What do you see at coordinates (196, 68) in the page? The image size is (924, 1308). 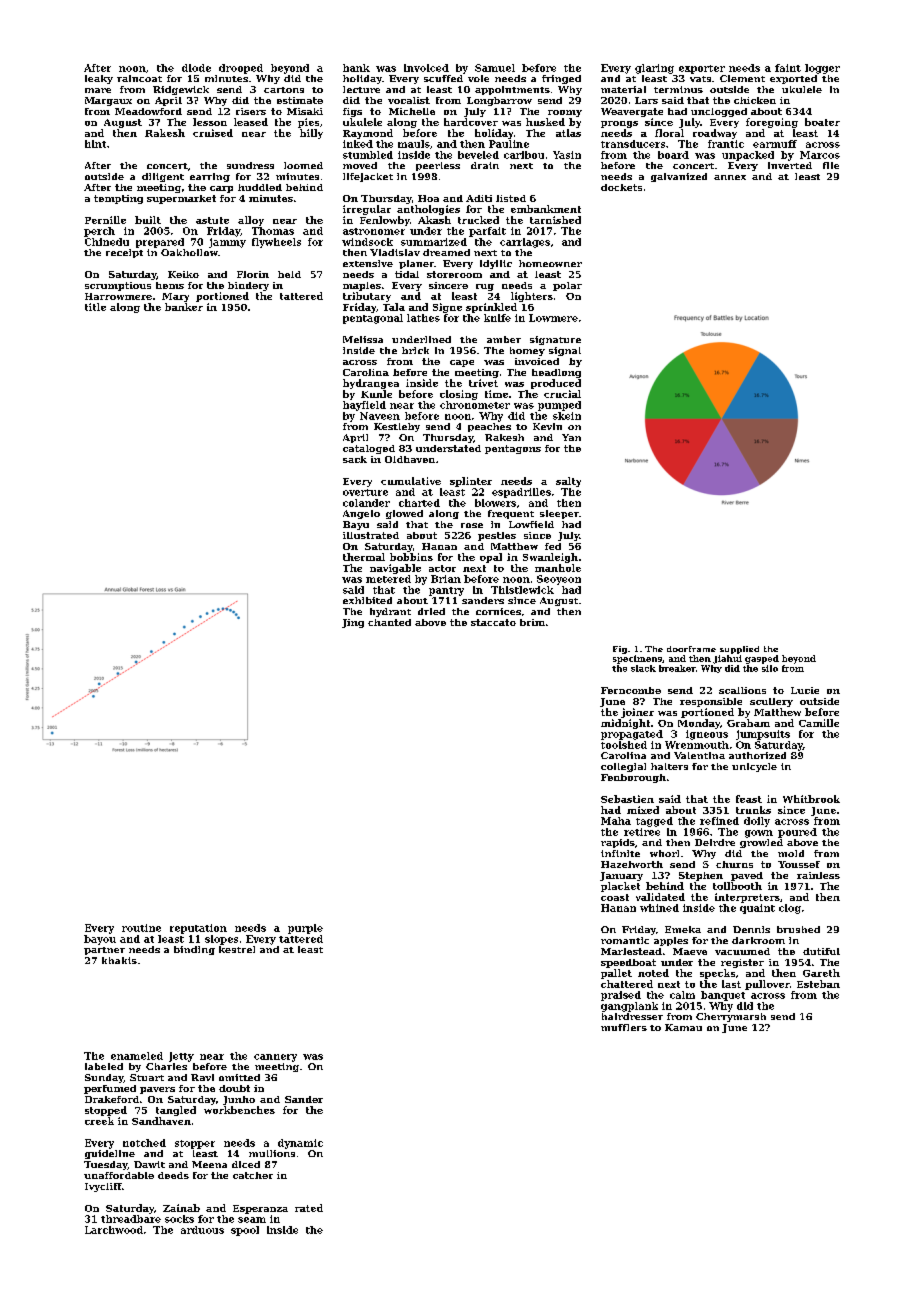 I see `diode` at bounding box center [196, 68].
